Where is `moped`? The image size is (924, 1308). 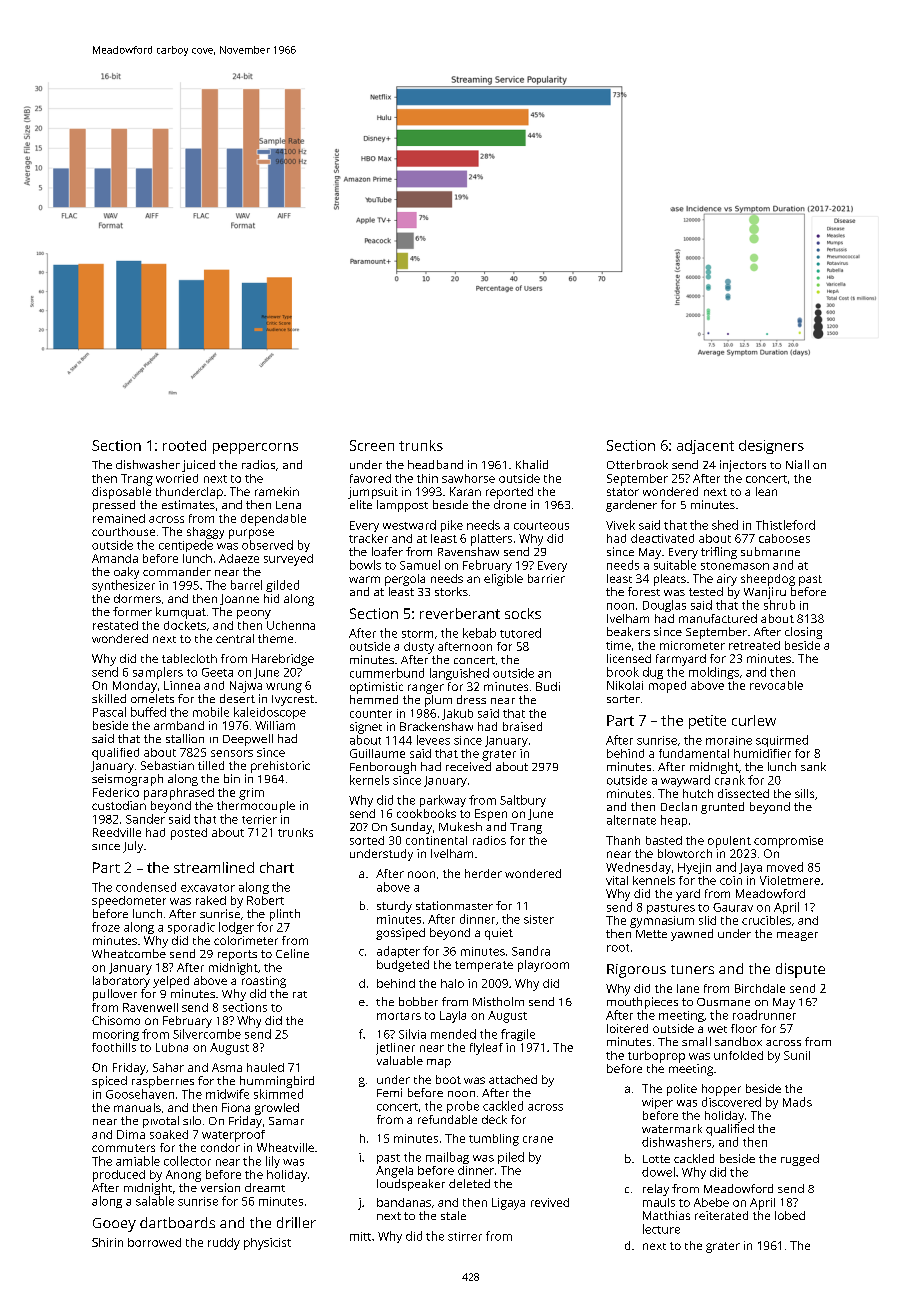
moped is located at coordinates (667, 687).
